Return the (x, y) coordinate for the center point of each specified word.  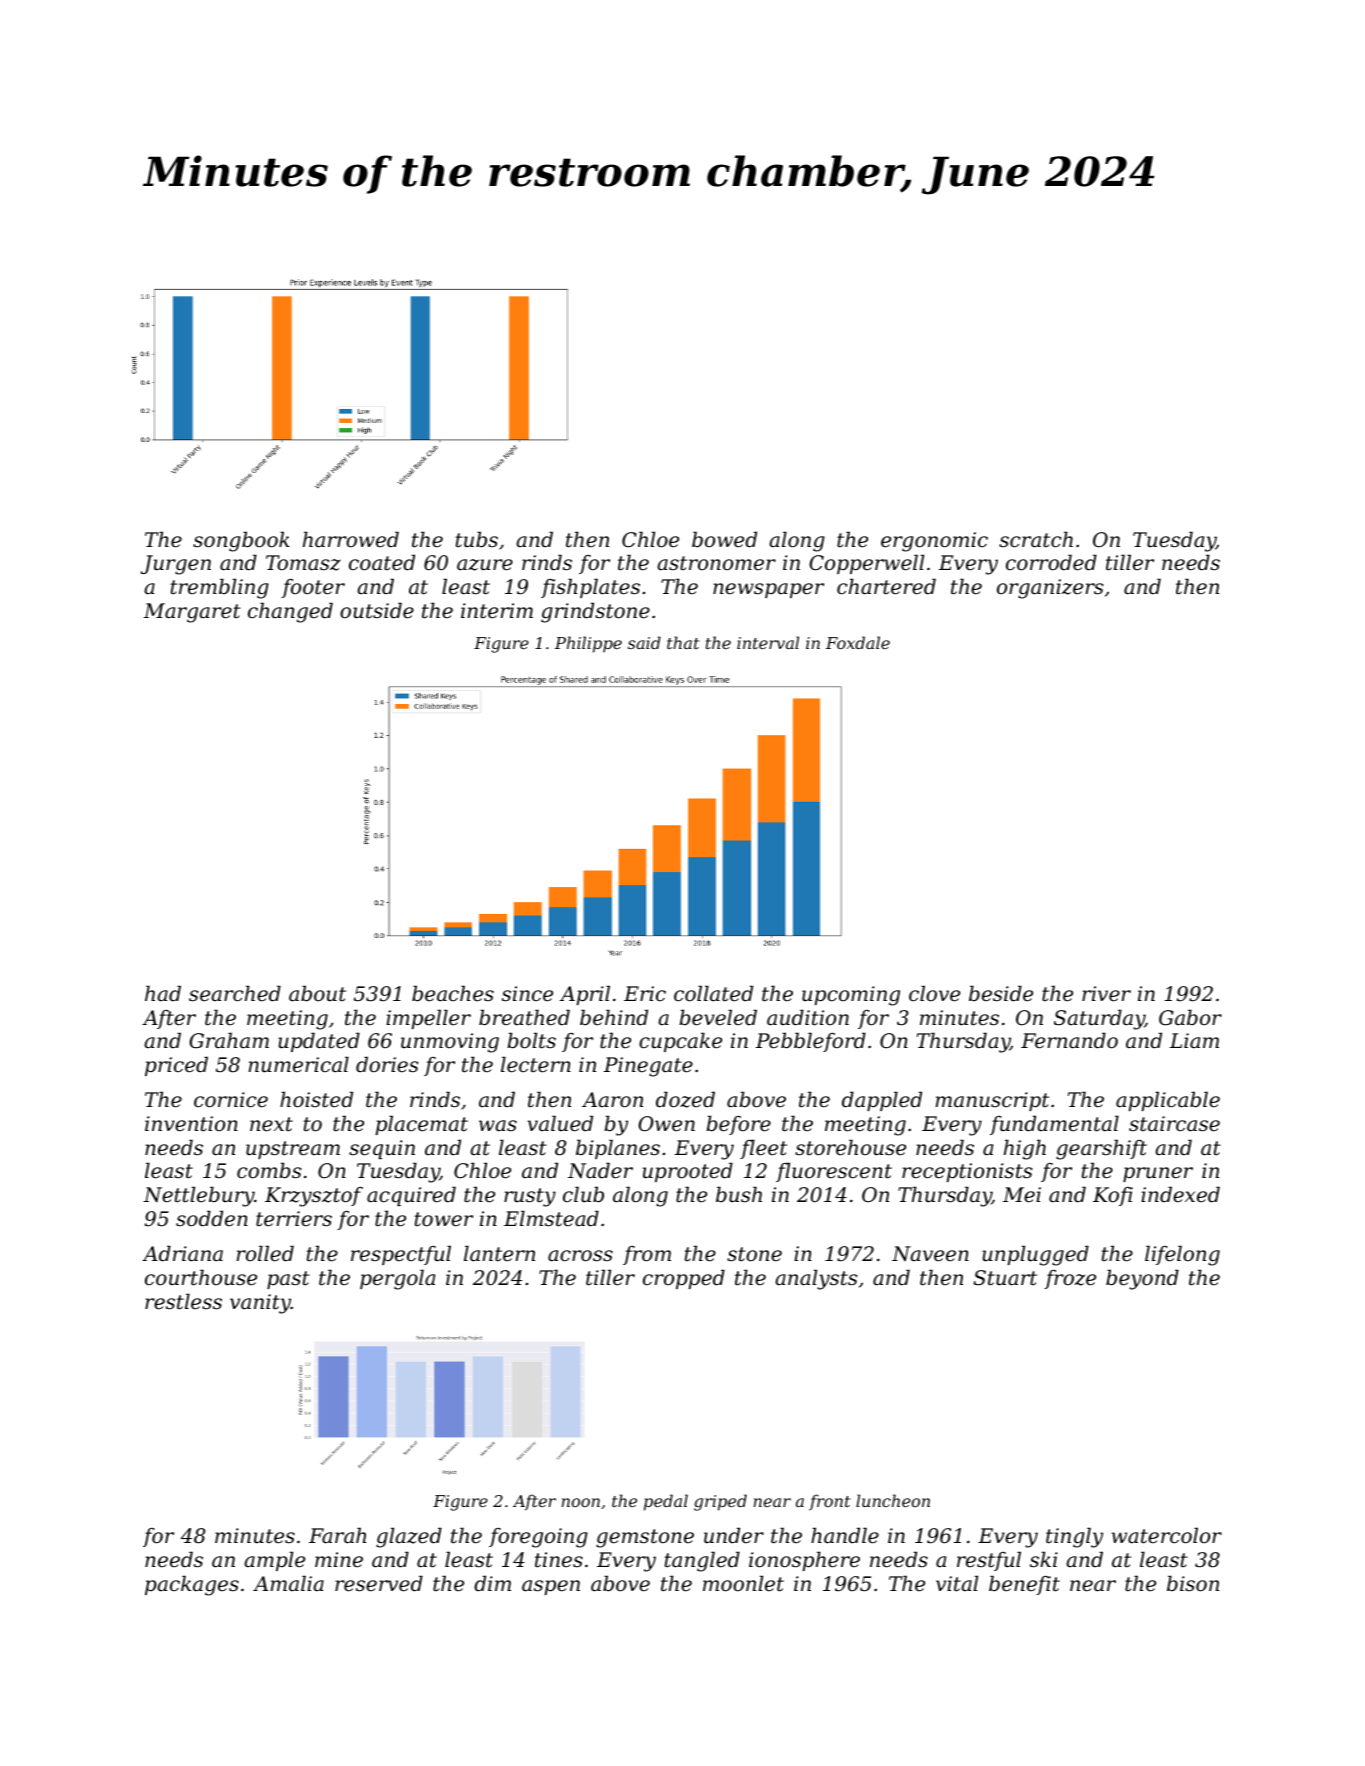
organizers (1050, 589)
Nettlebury (198, 1196)
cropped (684, 1279)
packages (192, 1585)
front (829, 1502)
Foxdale (858, 642)
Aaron (612, 1100)
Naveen (930, 1254)
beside (1001, 993)
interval (768, 642)
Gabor (1190, 1017)
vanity (260, 1304)
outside (377, 610)
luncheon (893, 1500)
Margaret (192, 613)
